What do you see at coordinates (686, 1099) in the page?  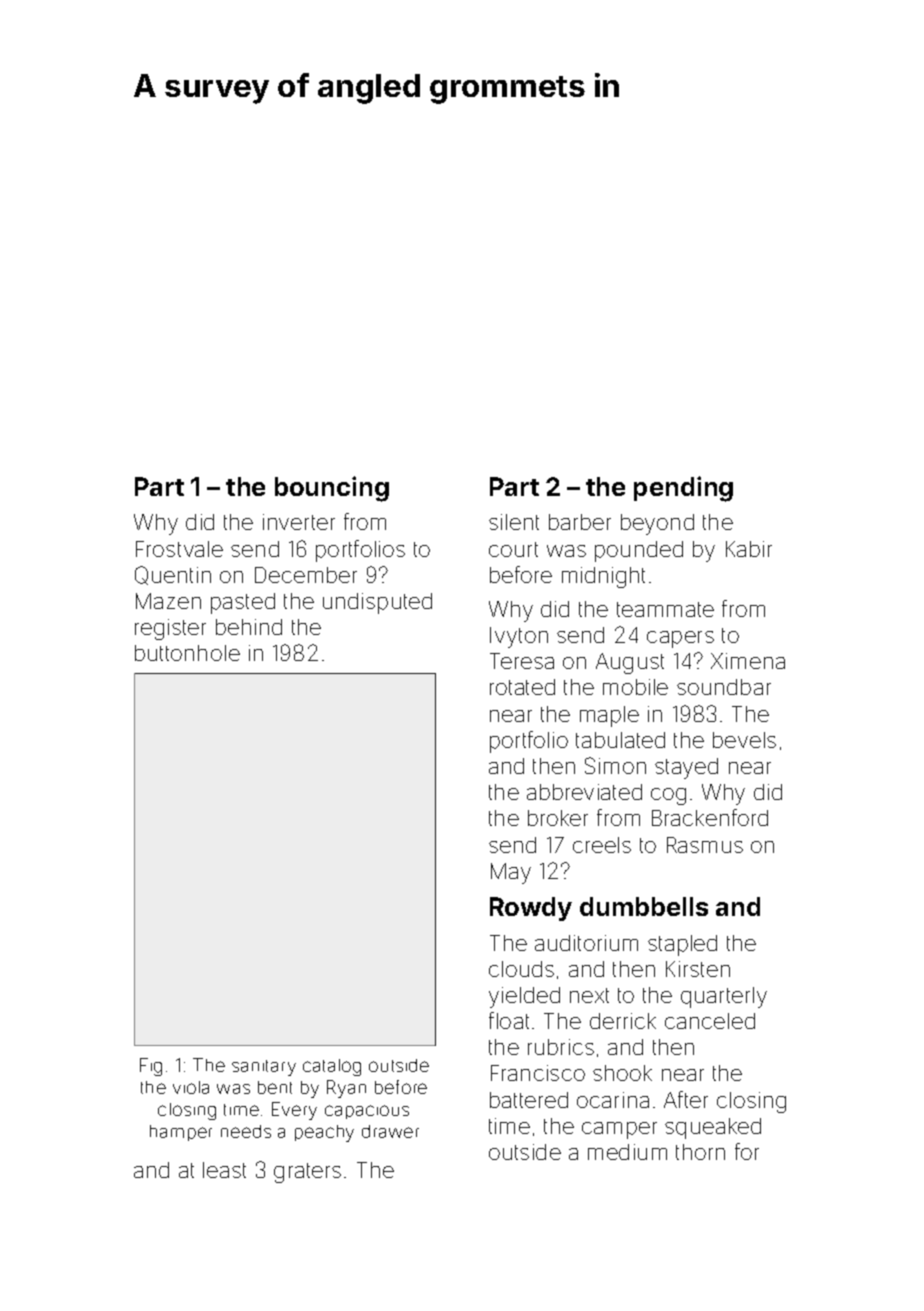 I see `After` at bounding box center [686, 1099].
